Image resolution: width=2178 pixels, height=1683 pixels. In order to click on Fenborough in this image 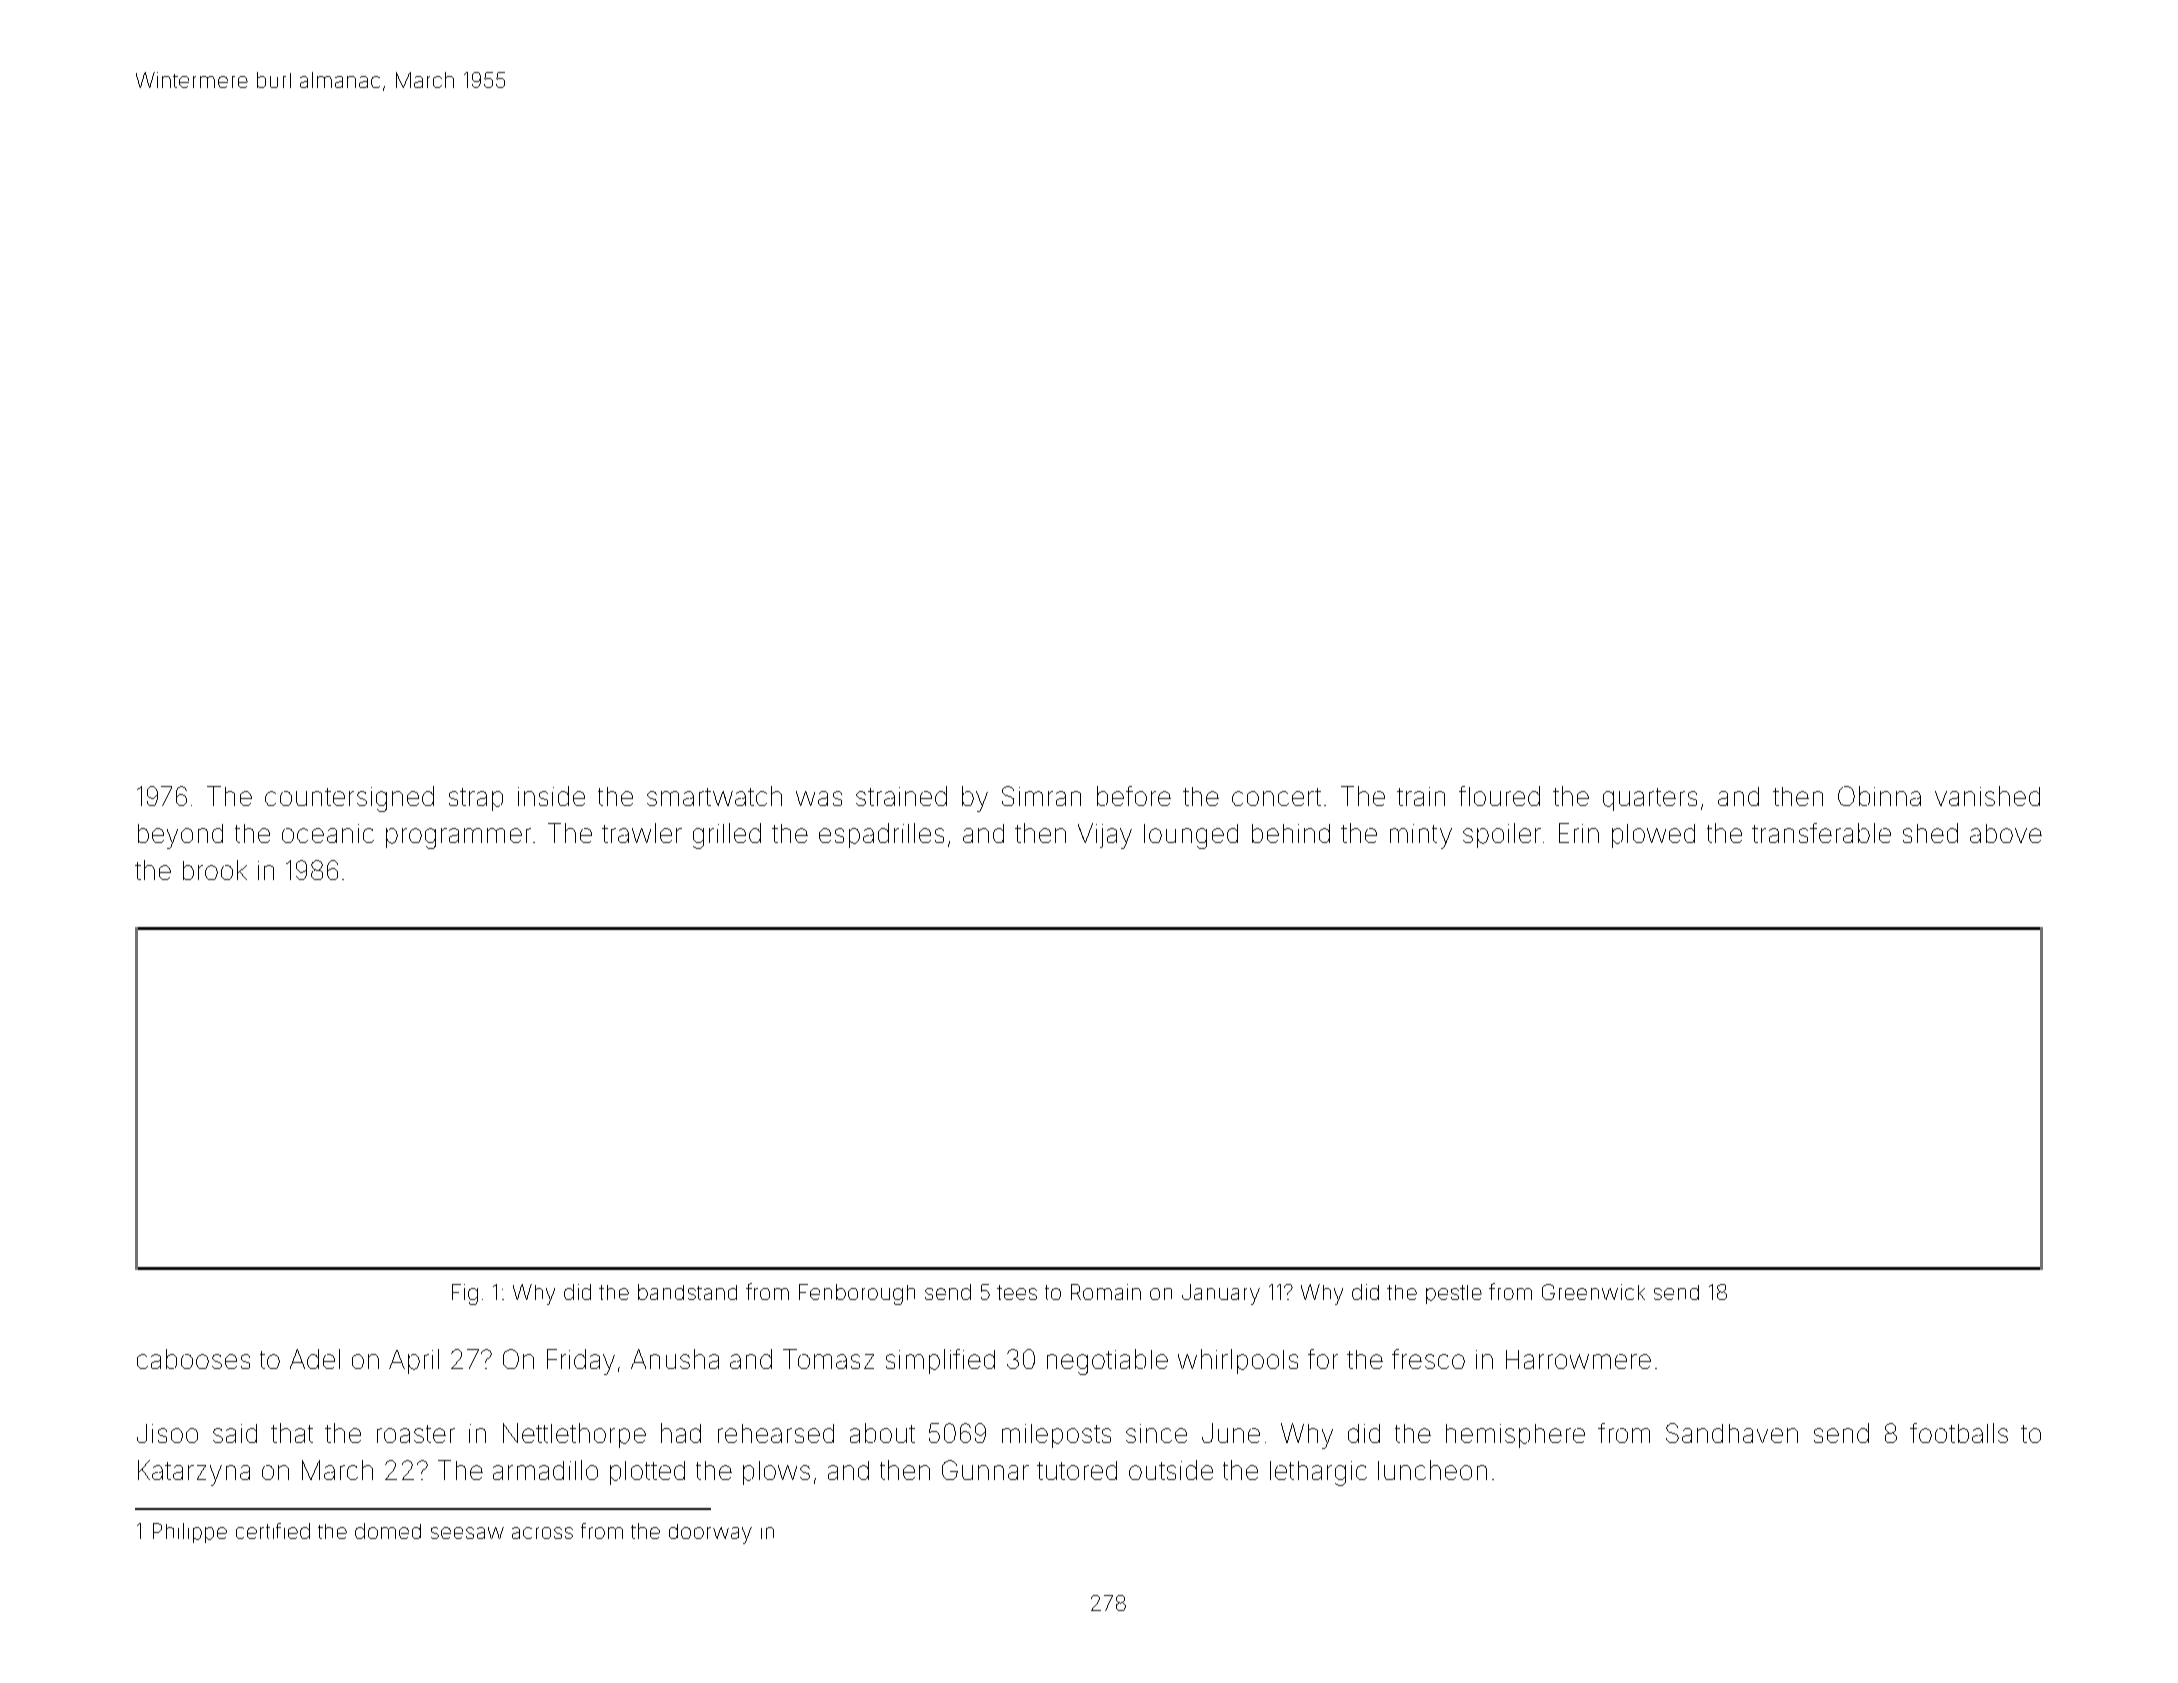, I will do `click(857, 1294)`.
